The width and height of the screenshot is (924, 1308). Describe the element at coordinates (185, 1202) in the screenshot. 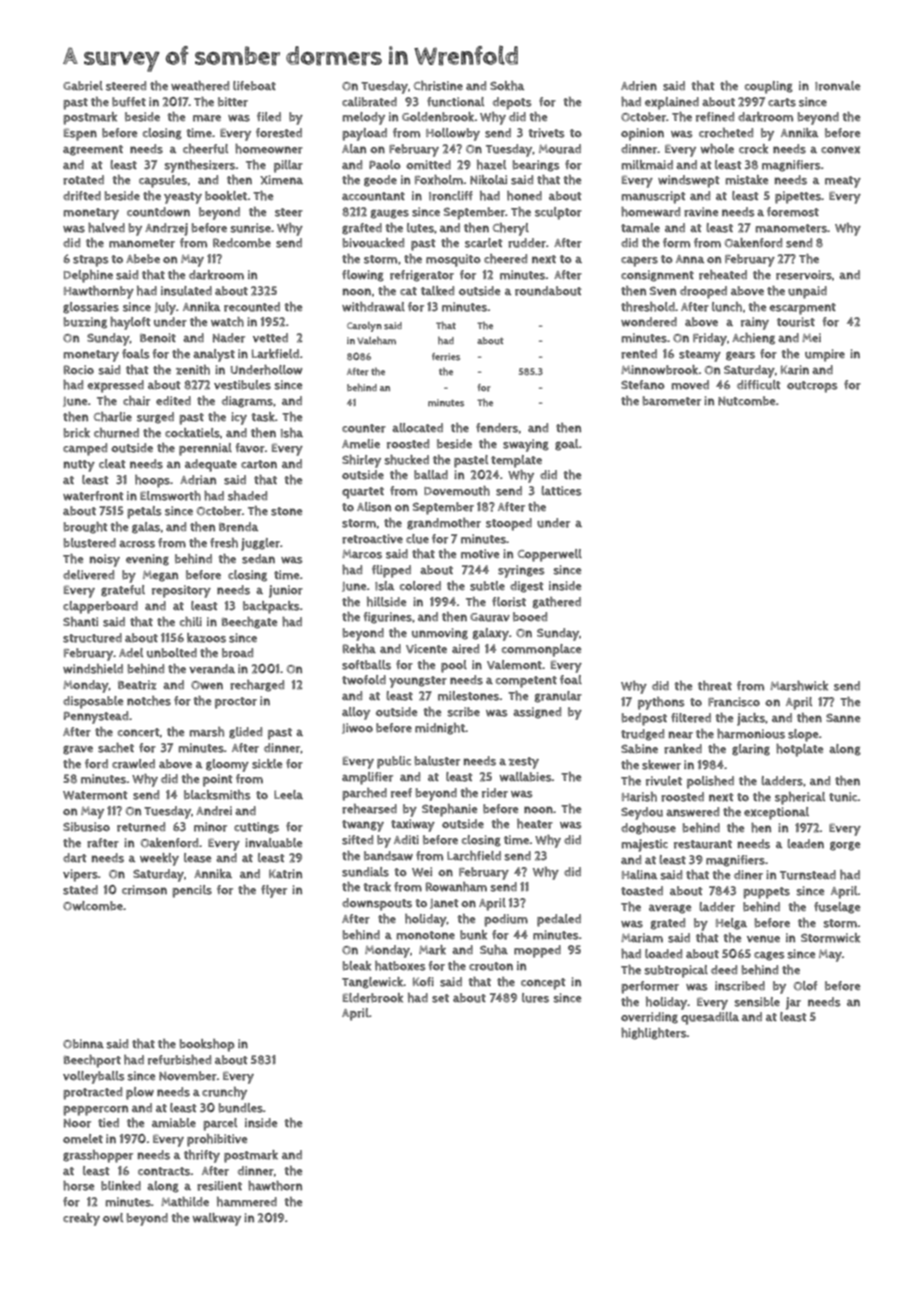

I see `Mathilde` at that location.
